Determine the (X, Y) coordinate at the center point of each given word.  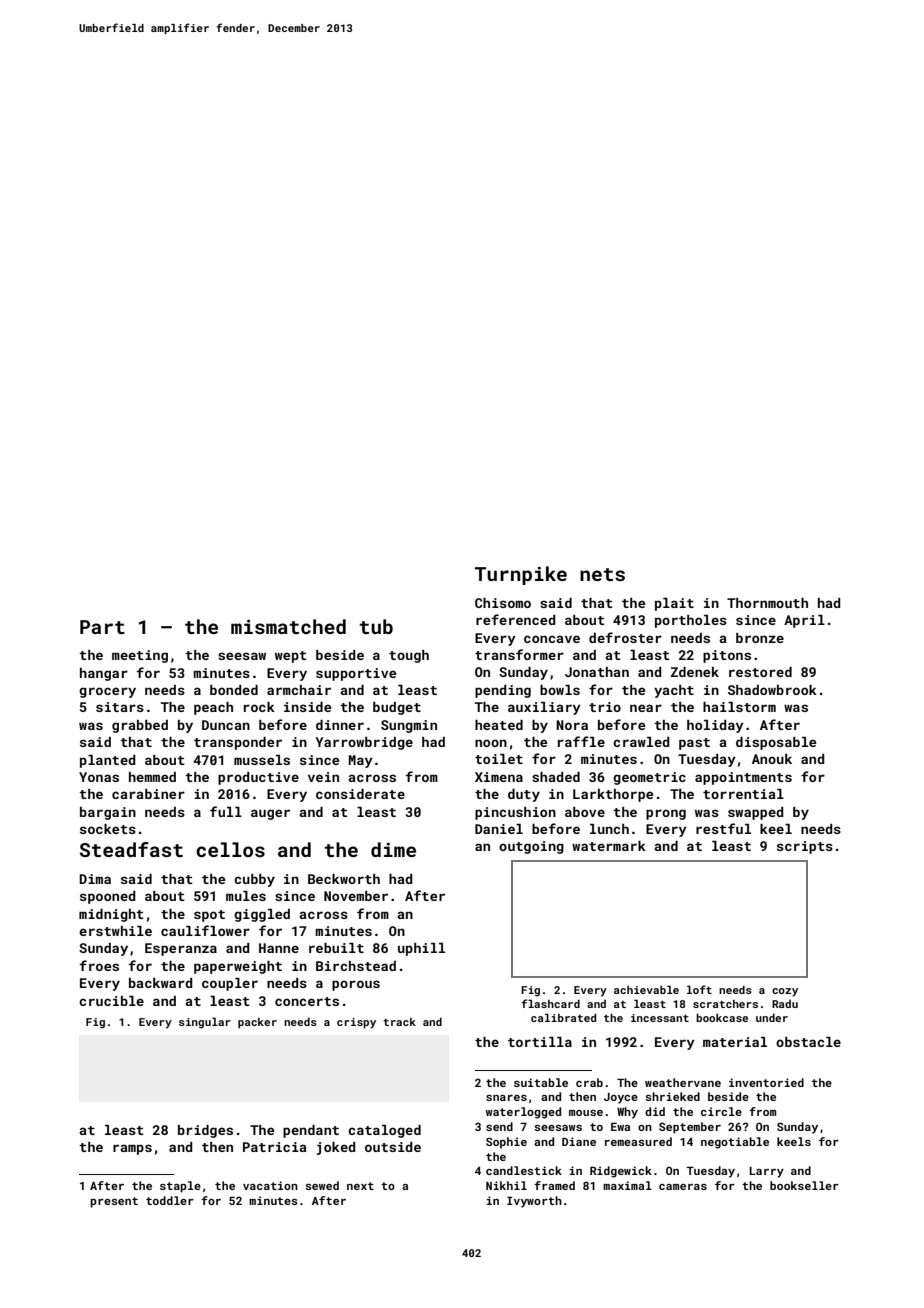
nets (602, 574)
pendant (311, 1131)
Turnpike (521, 575)
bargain (108, 813)
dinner (340, 725)
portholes (691, 621)
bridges (205, 1131)
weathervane (683, 1082)
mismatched (288, 626)
